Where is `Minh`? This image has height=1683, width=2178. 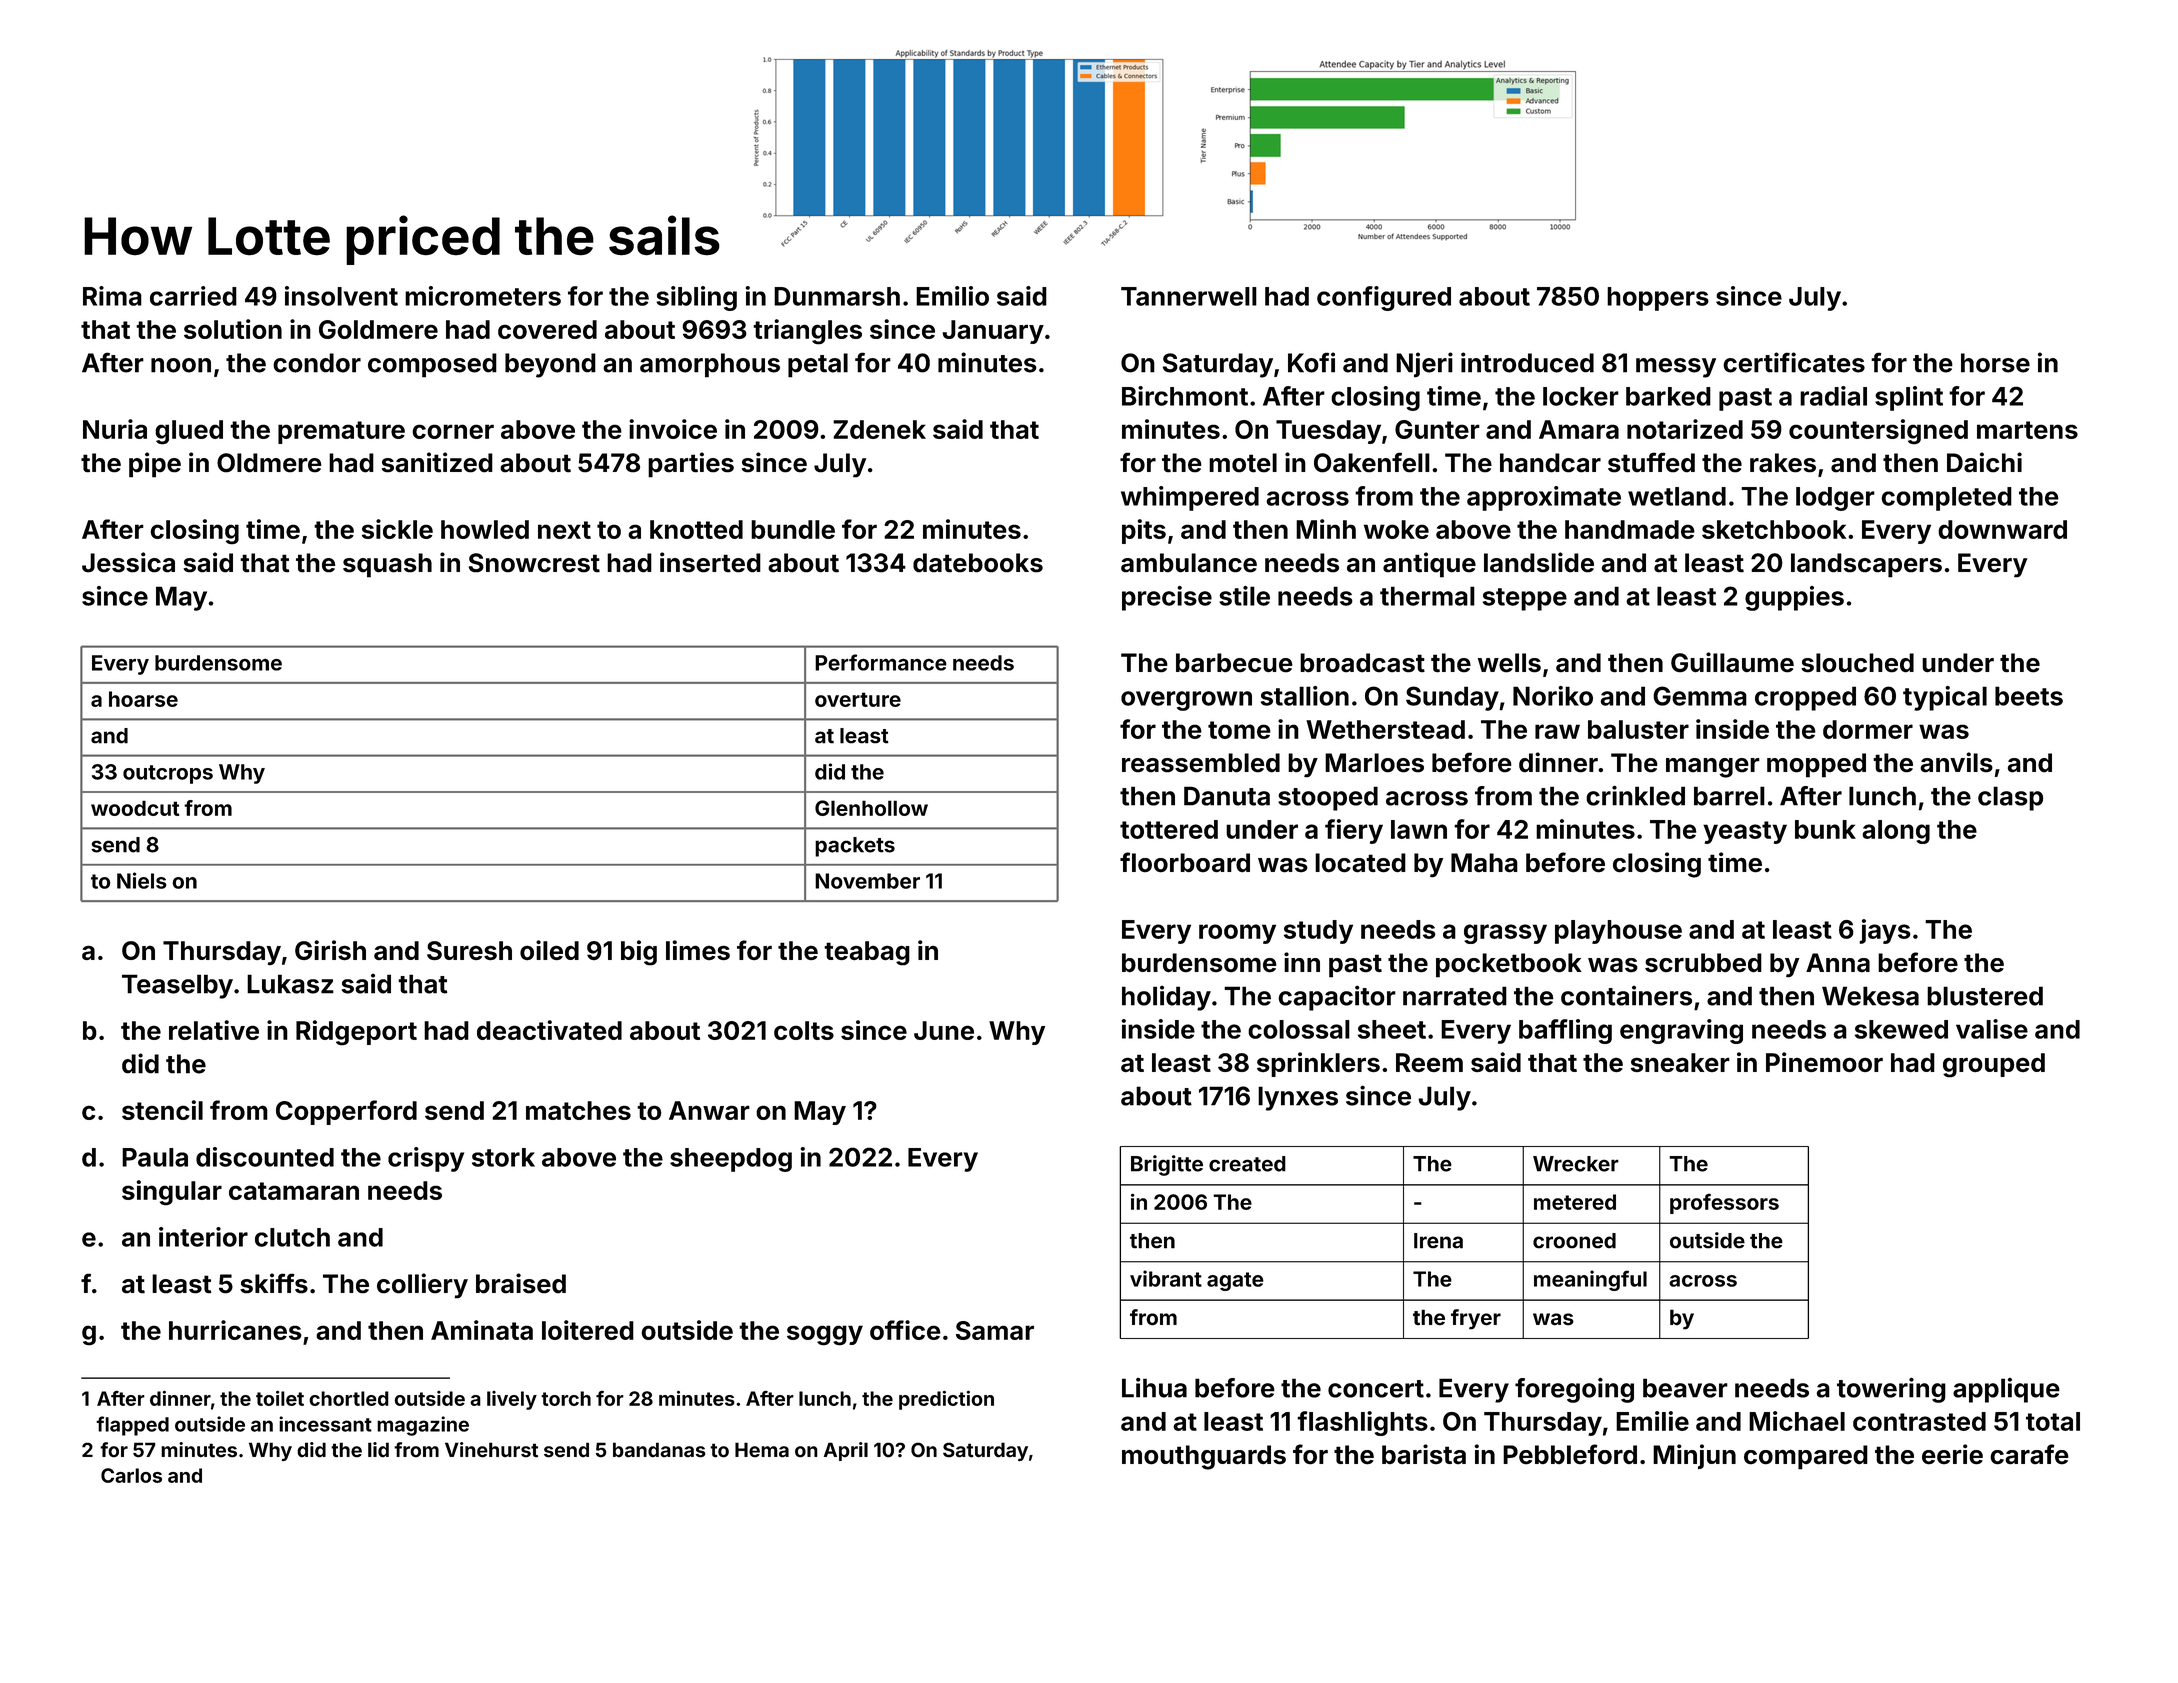
Minh is located at coordinates (1326, 529).
